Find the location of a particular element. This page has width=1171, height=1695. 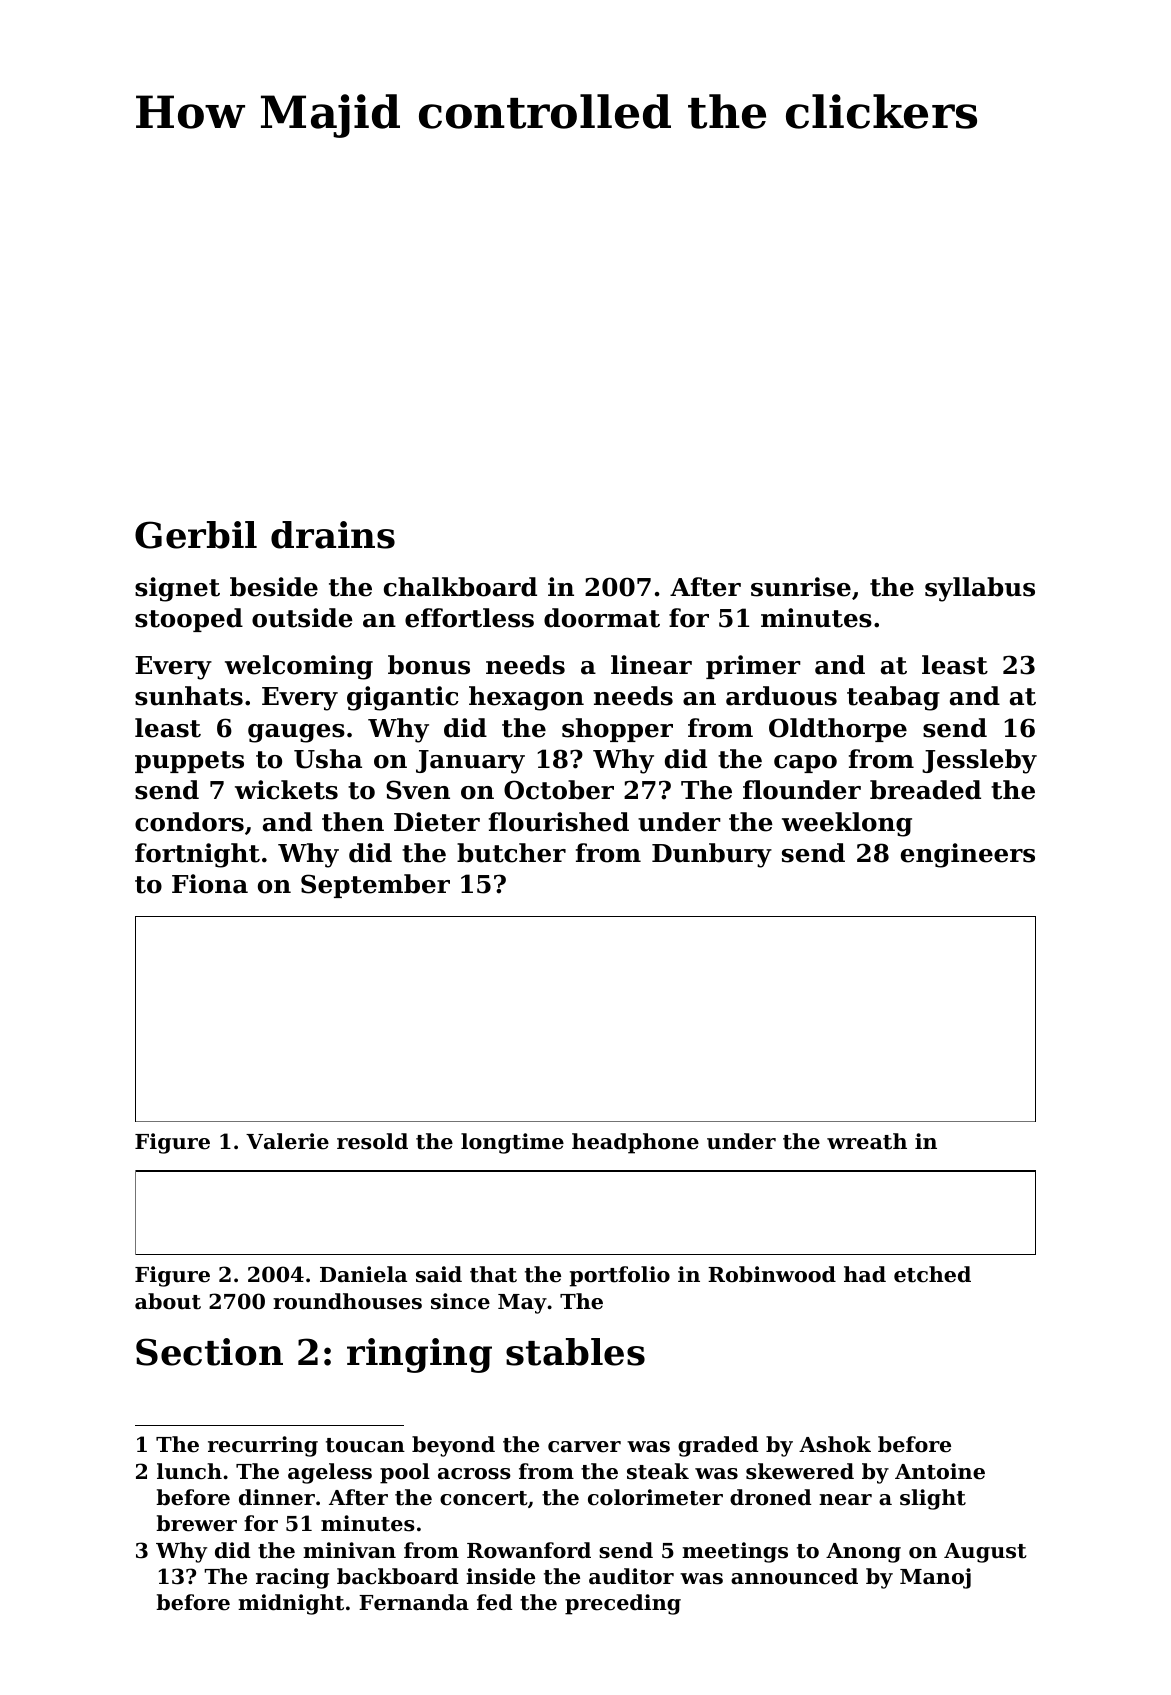

preceding is located at coordinates (623, 1604).
